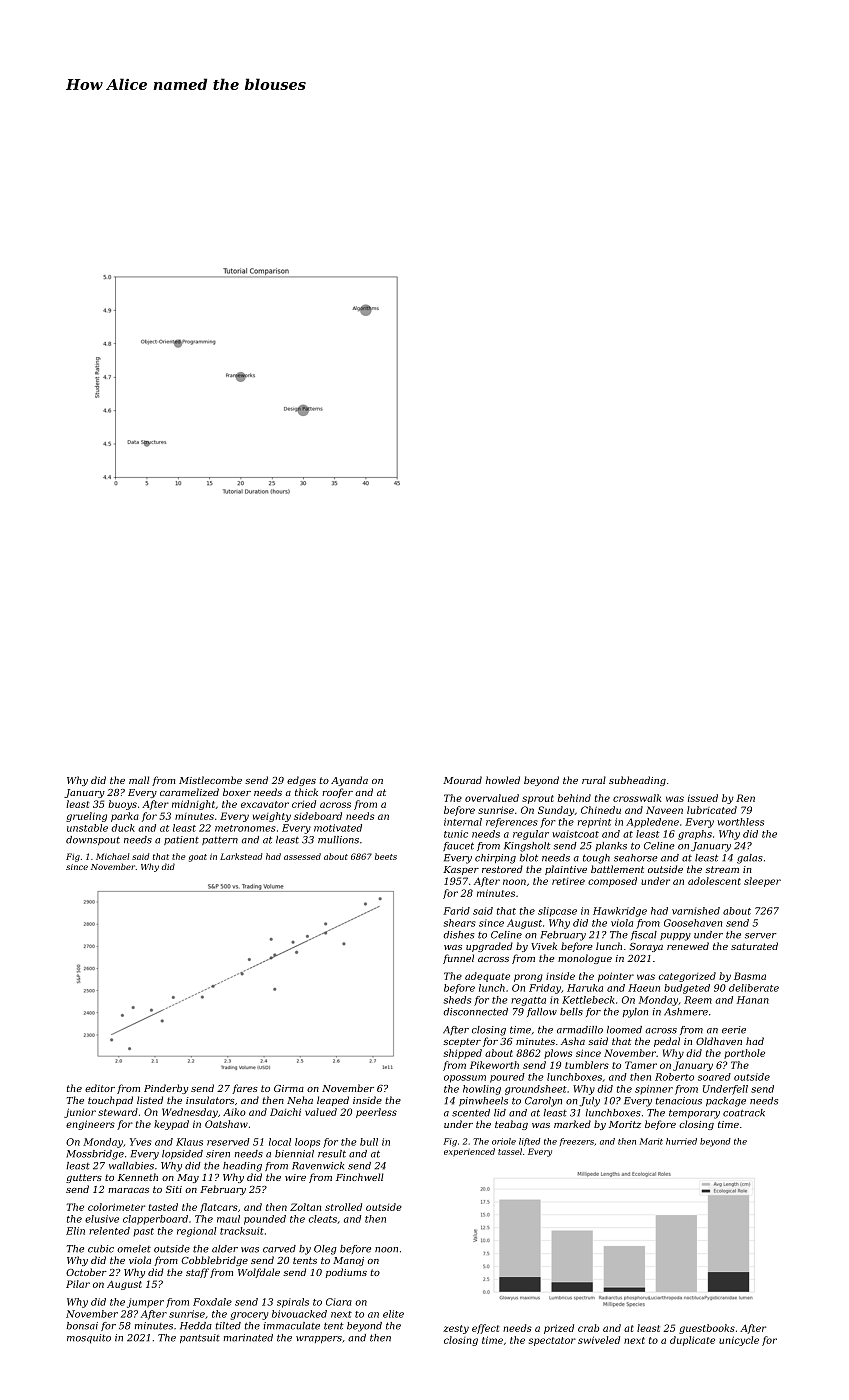 This screenshot has width=849, height=1400. Describe the element at coordinates (462, 1042) in the screenshot. I see `scepter` at that location.
